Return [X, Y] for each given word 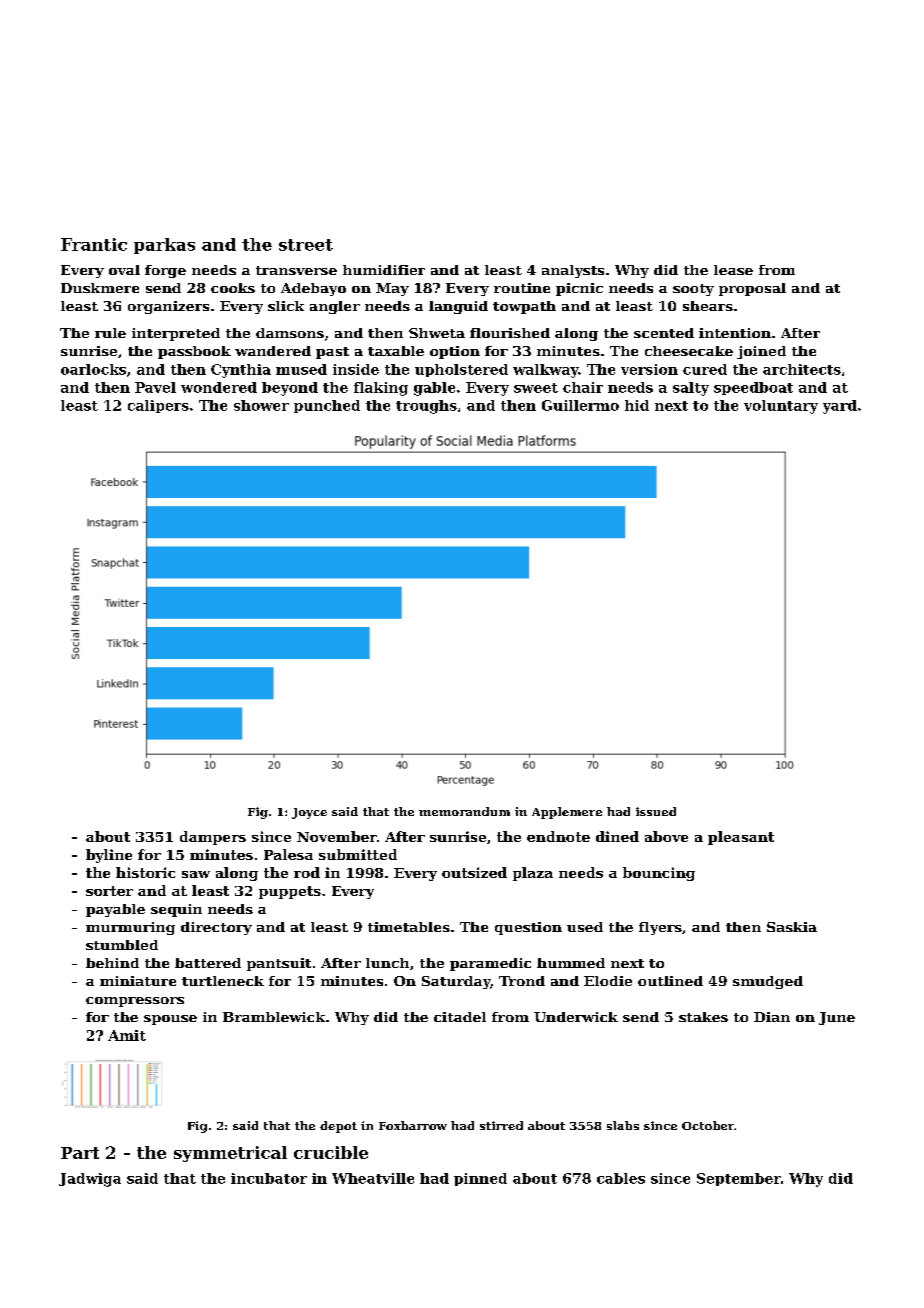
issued [656, 811]
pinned [480, 1179]
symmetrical [230, 1154]
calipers [158, 406]
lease [733, 270]
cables [621, 1178]
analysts [573, 271]
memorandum [464, 811]
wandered [273, 351]
